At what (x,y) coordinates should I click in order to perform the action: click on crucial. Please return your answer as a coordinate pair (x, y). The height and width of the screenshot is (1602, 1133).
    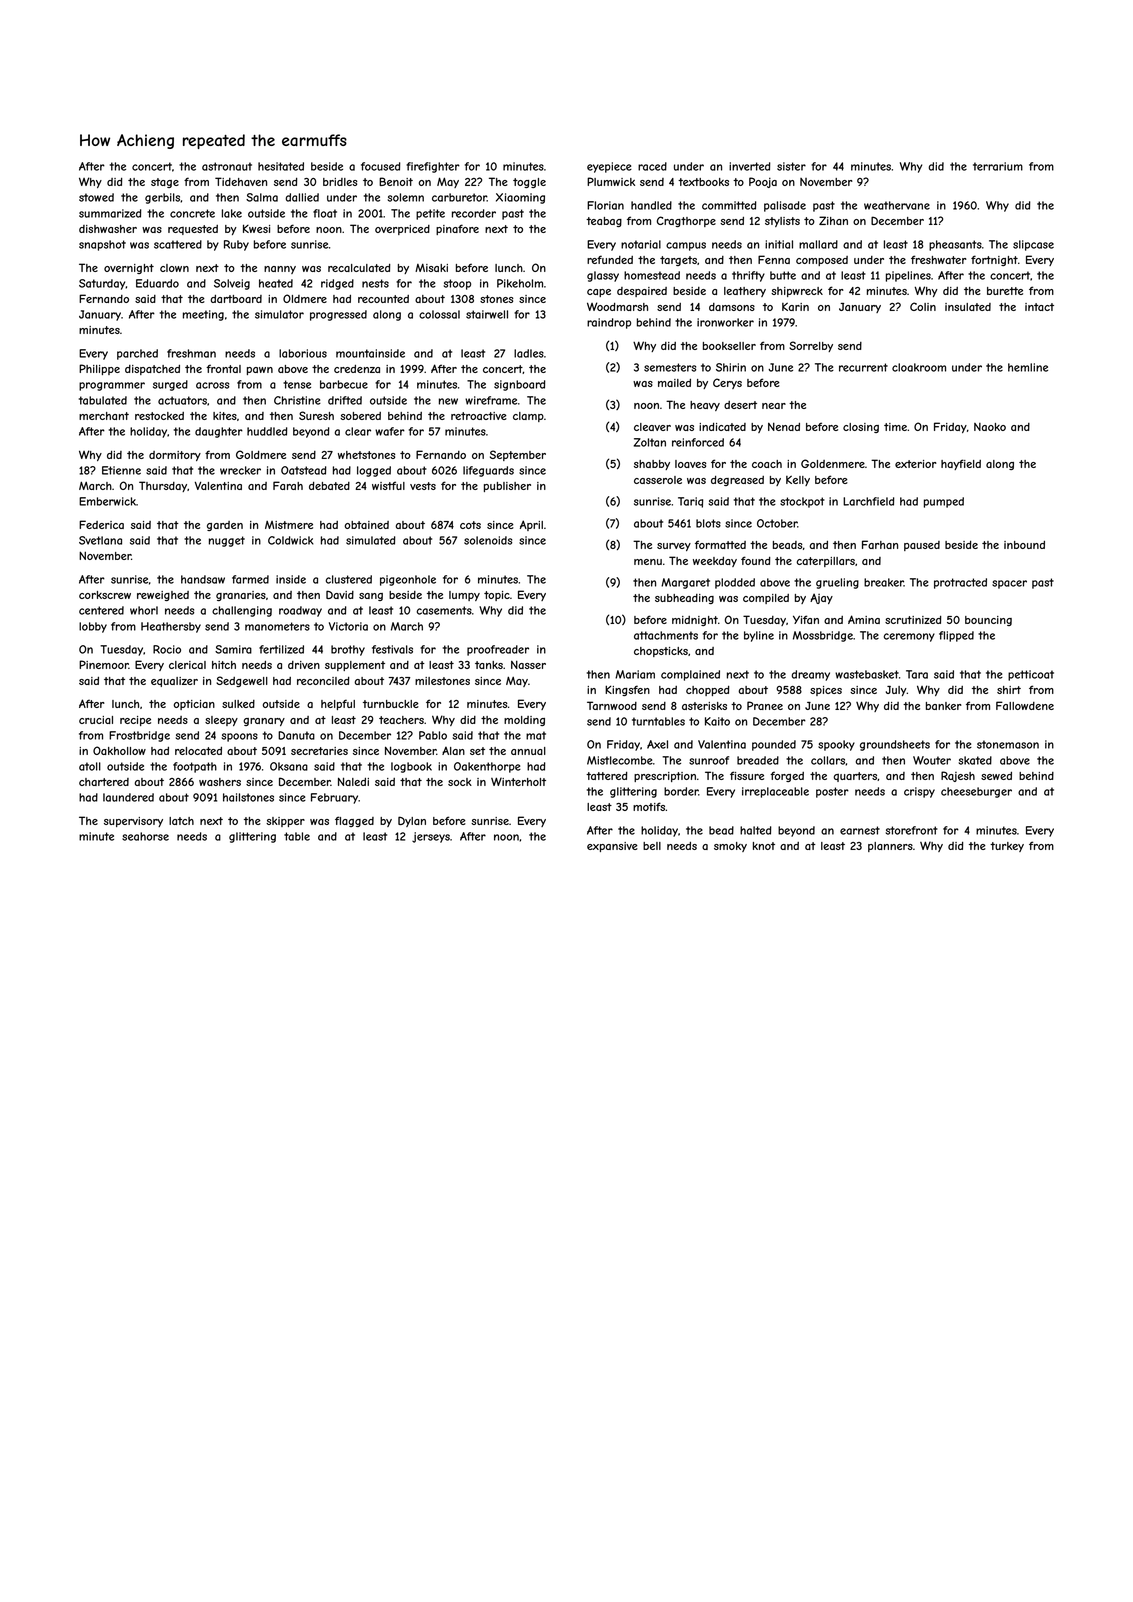
    Looking at the image, I should click on (96, 720).
